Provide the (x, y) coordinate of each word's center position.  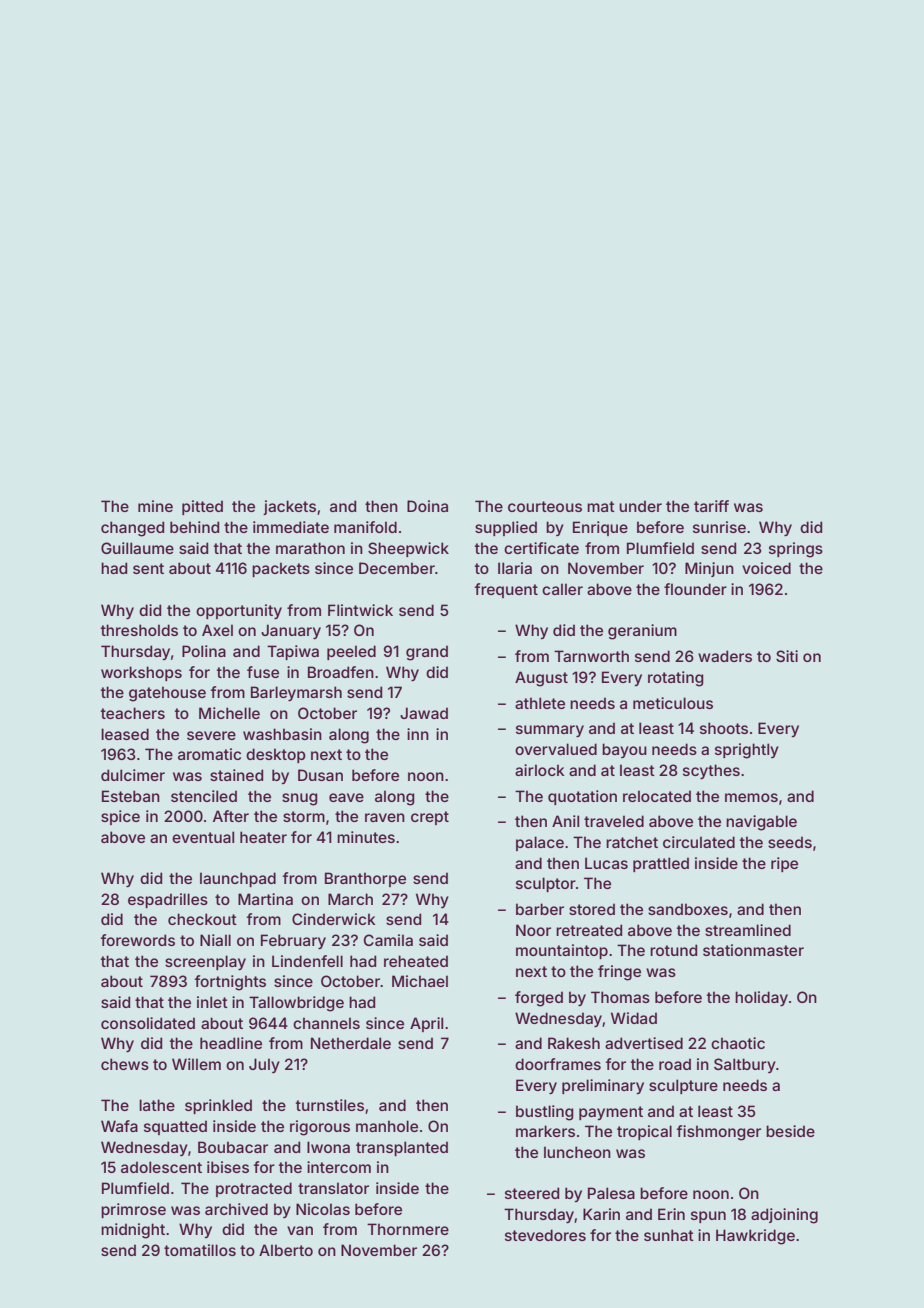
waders (725, 656)
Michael (420, 981)
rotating (676, 679)
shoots (724, 728)
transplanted (402, 1148)
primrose (133, 1210)
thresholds (139, 630)
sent (148, 568)
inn (418, 734)
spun (708, 1217)
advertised (644, 1043)
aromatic (209, 754)
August (541, 679)
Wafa (119, 1126)
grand (427, 653)
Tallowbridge (296, 1004)
